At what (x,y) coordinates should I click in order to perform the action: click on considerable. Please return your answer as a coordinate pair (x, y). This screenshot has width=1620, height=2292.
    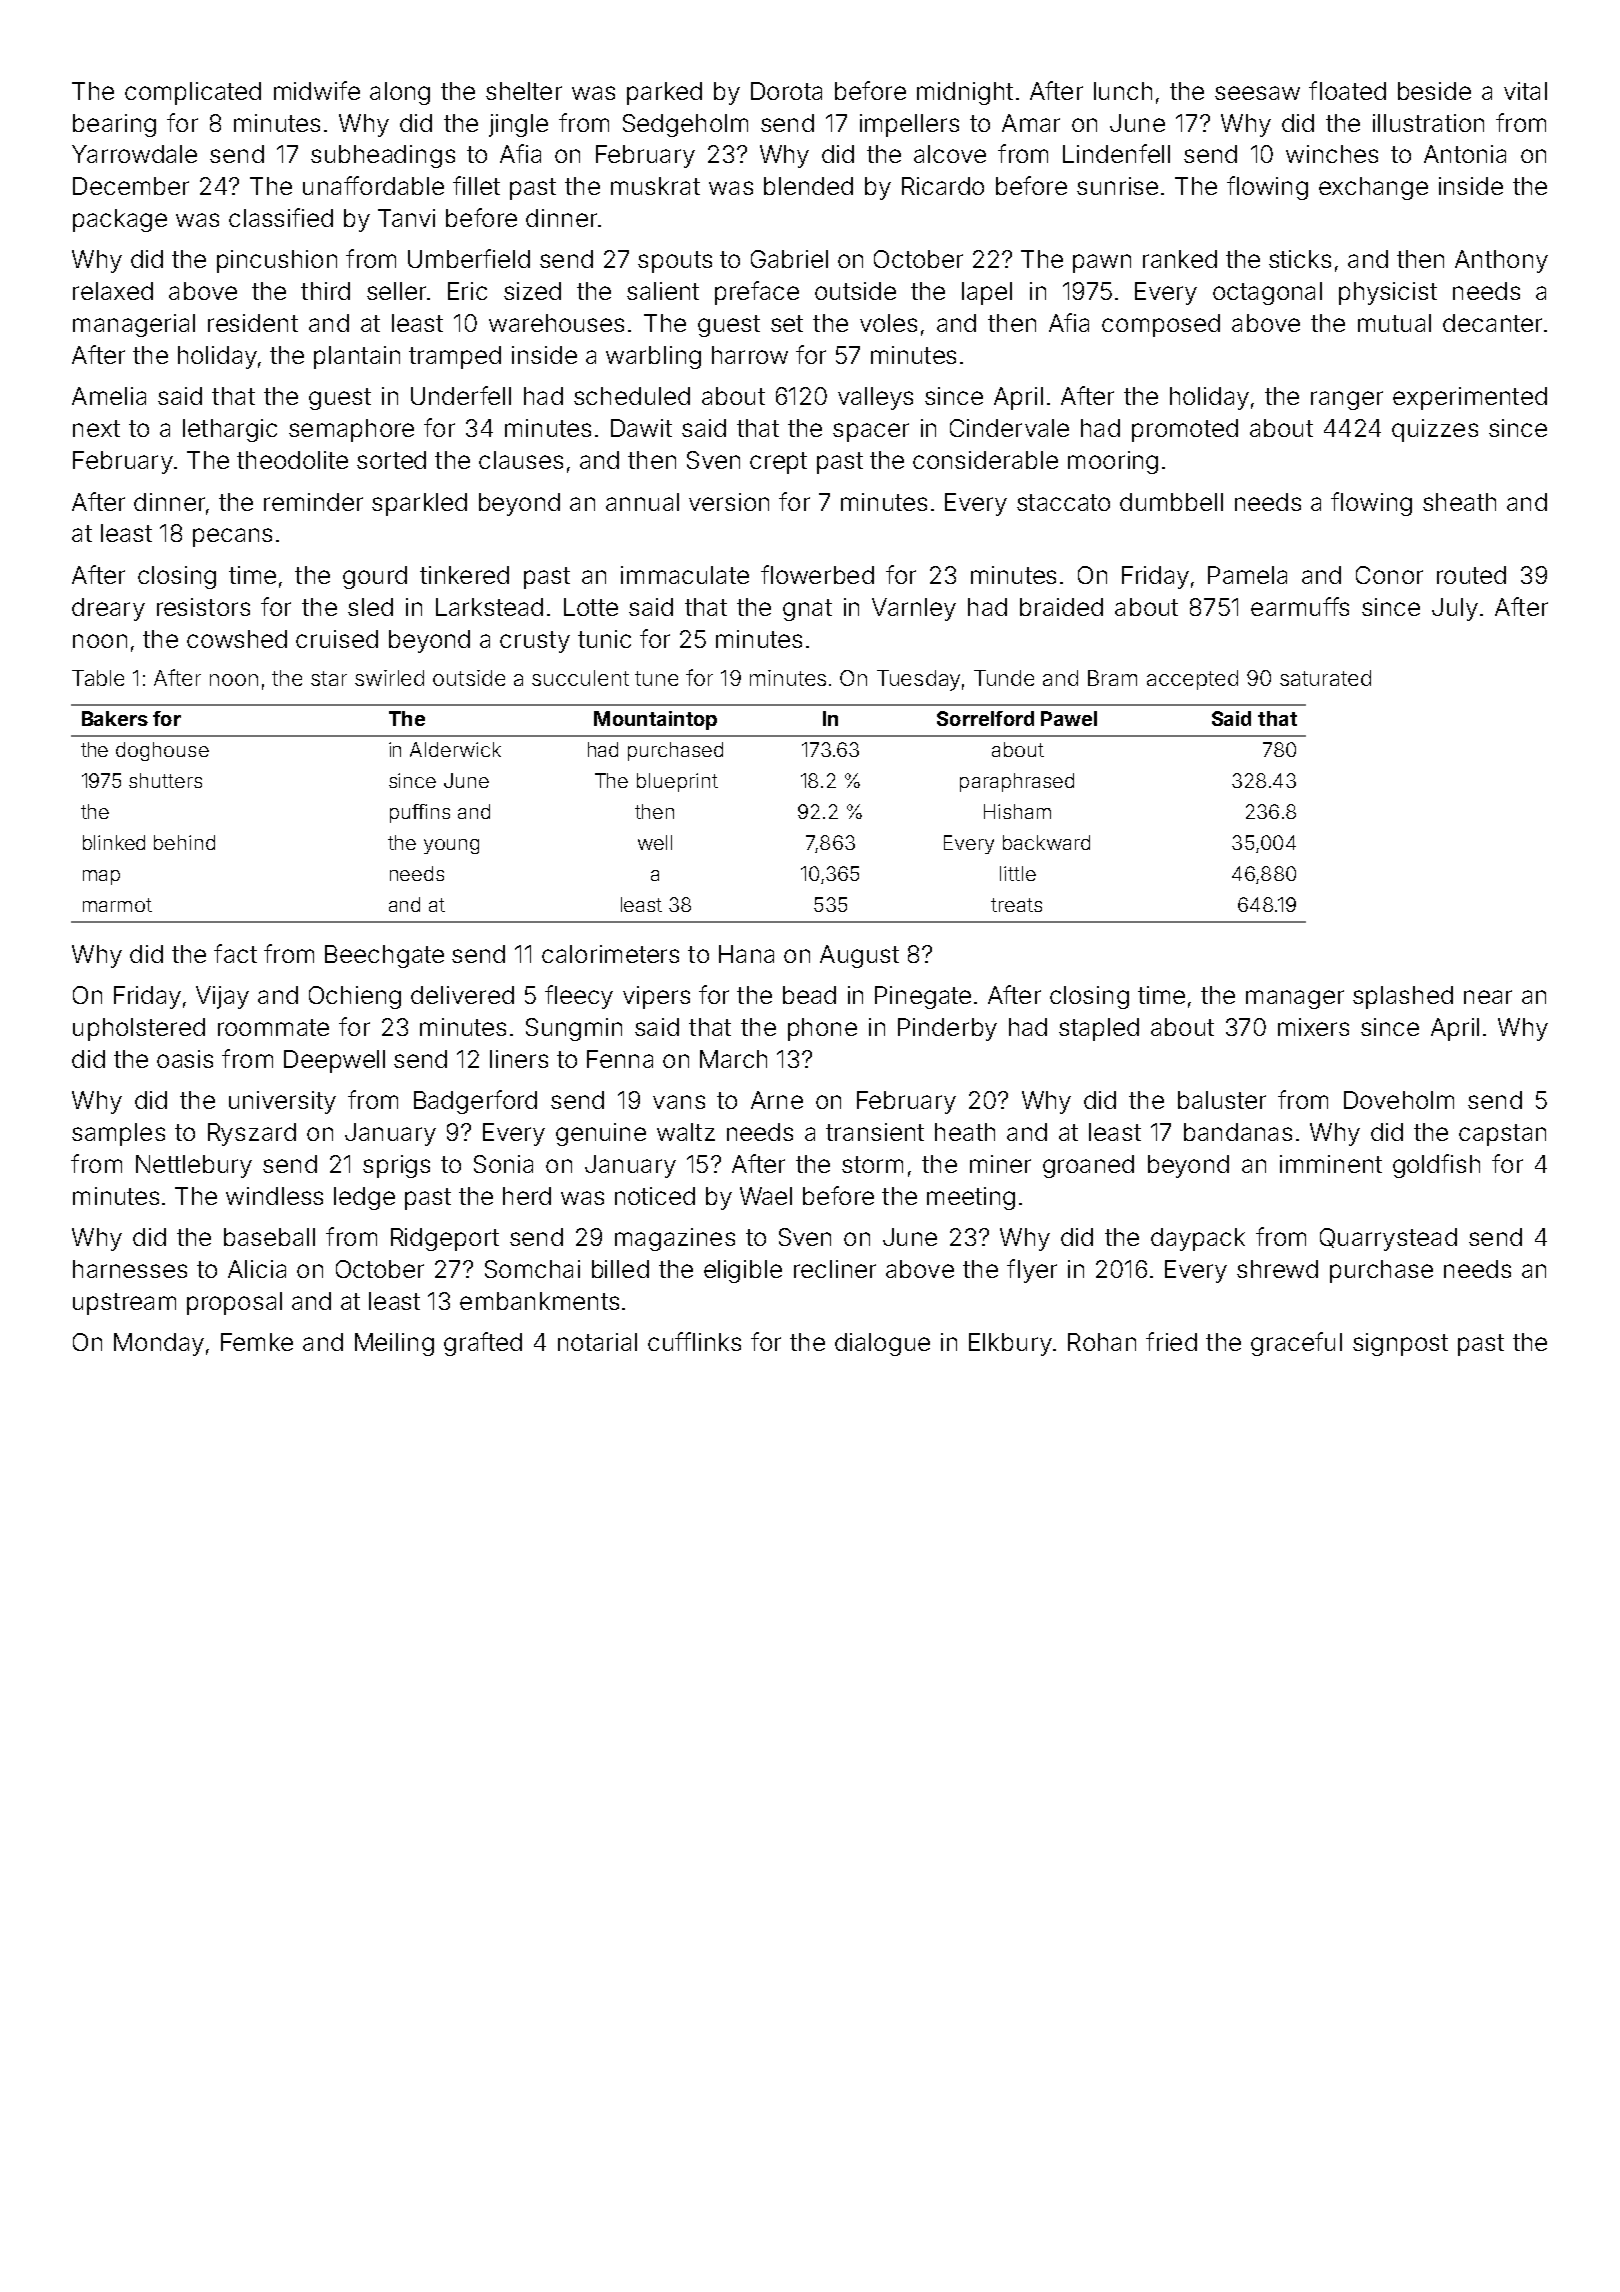
    Looking at the image, I should click on (985, 460).
